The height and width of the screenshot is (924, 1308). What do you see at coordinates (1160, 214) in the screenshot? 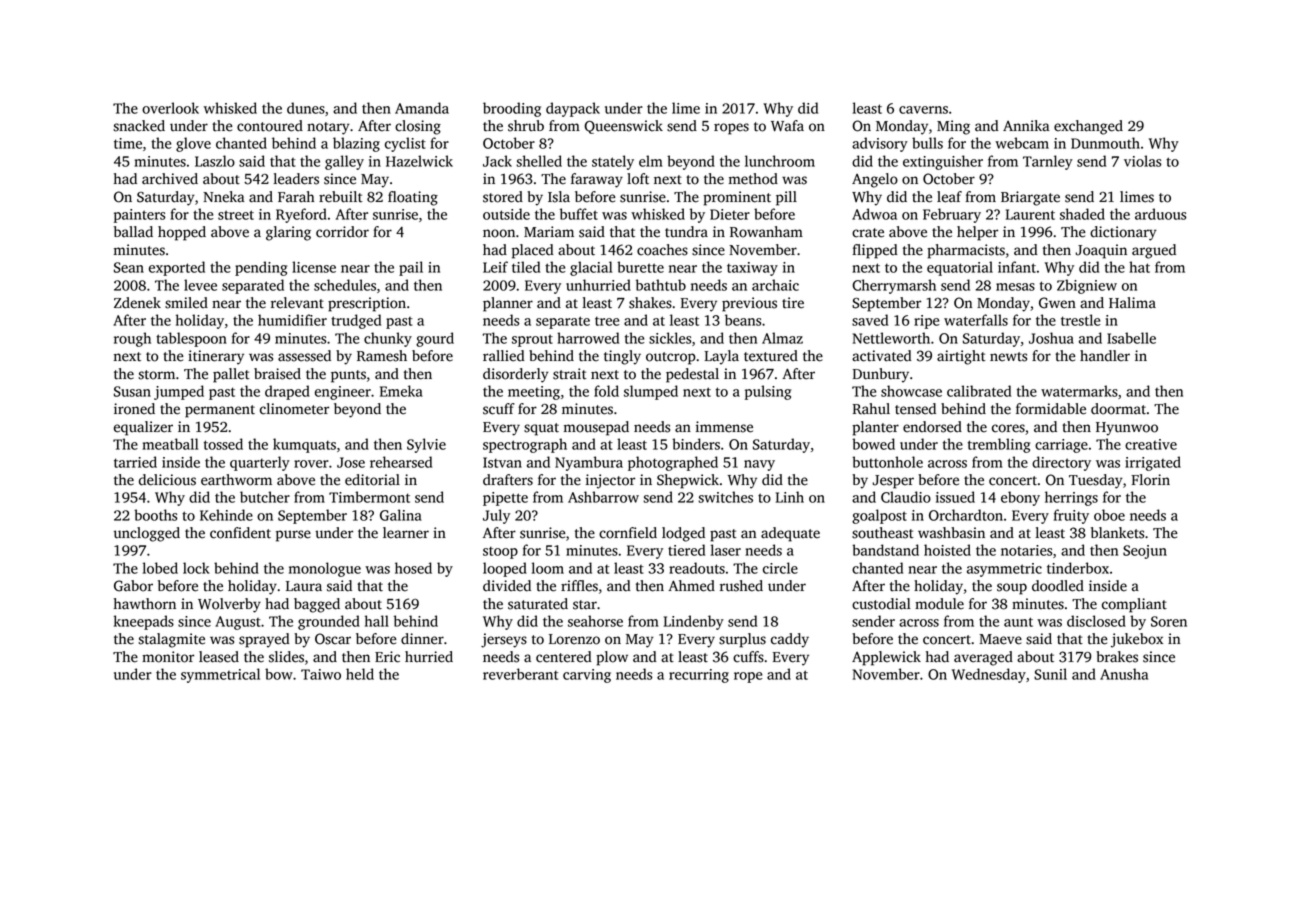
I see `arduous` at bounding box center [1160, 214].
